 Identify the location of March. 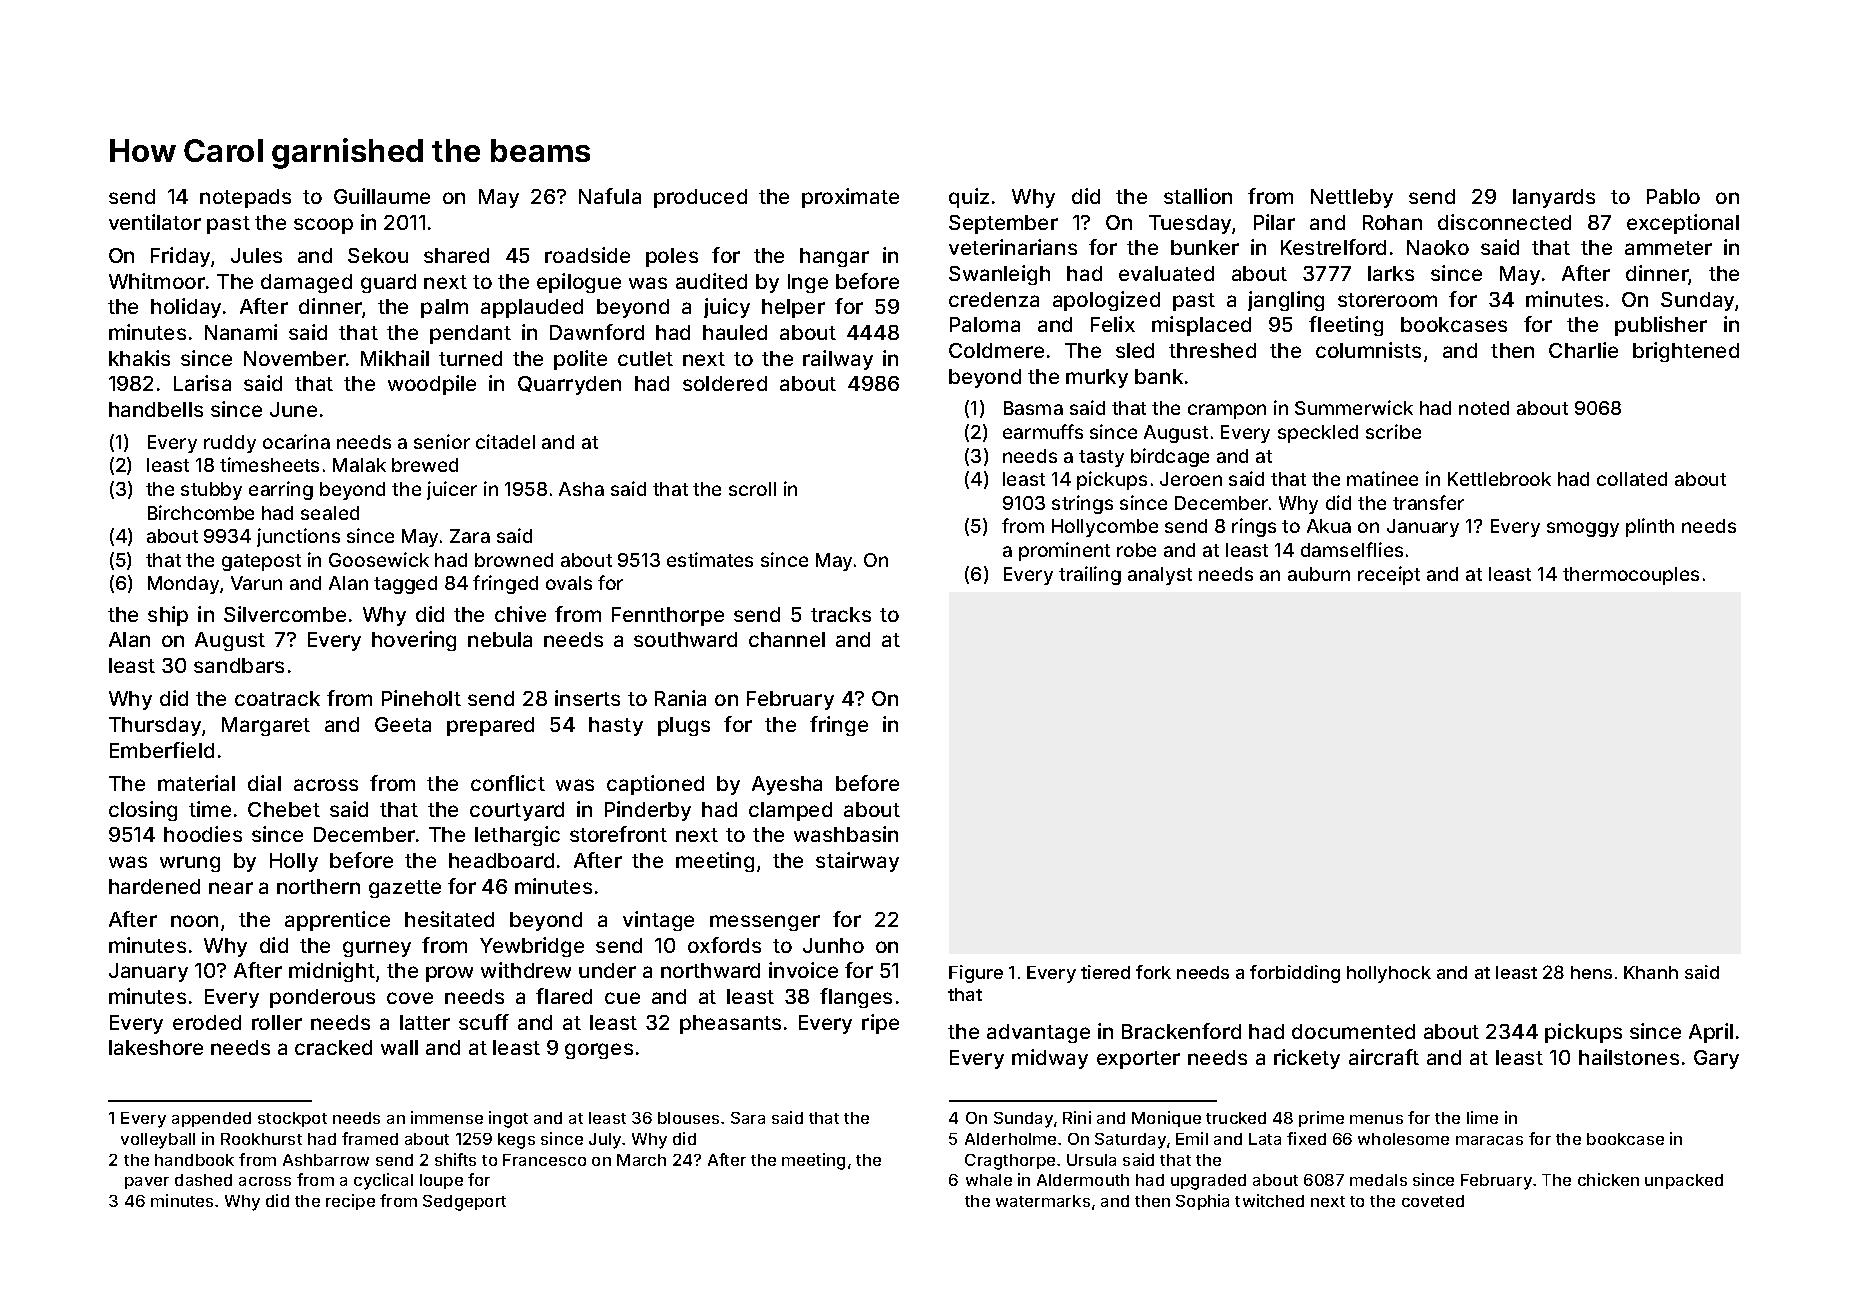
(641, 1160).
